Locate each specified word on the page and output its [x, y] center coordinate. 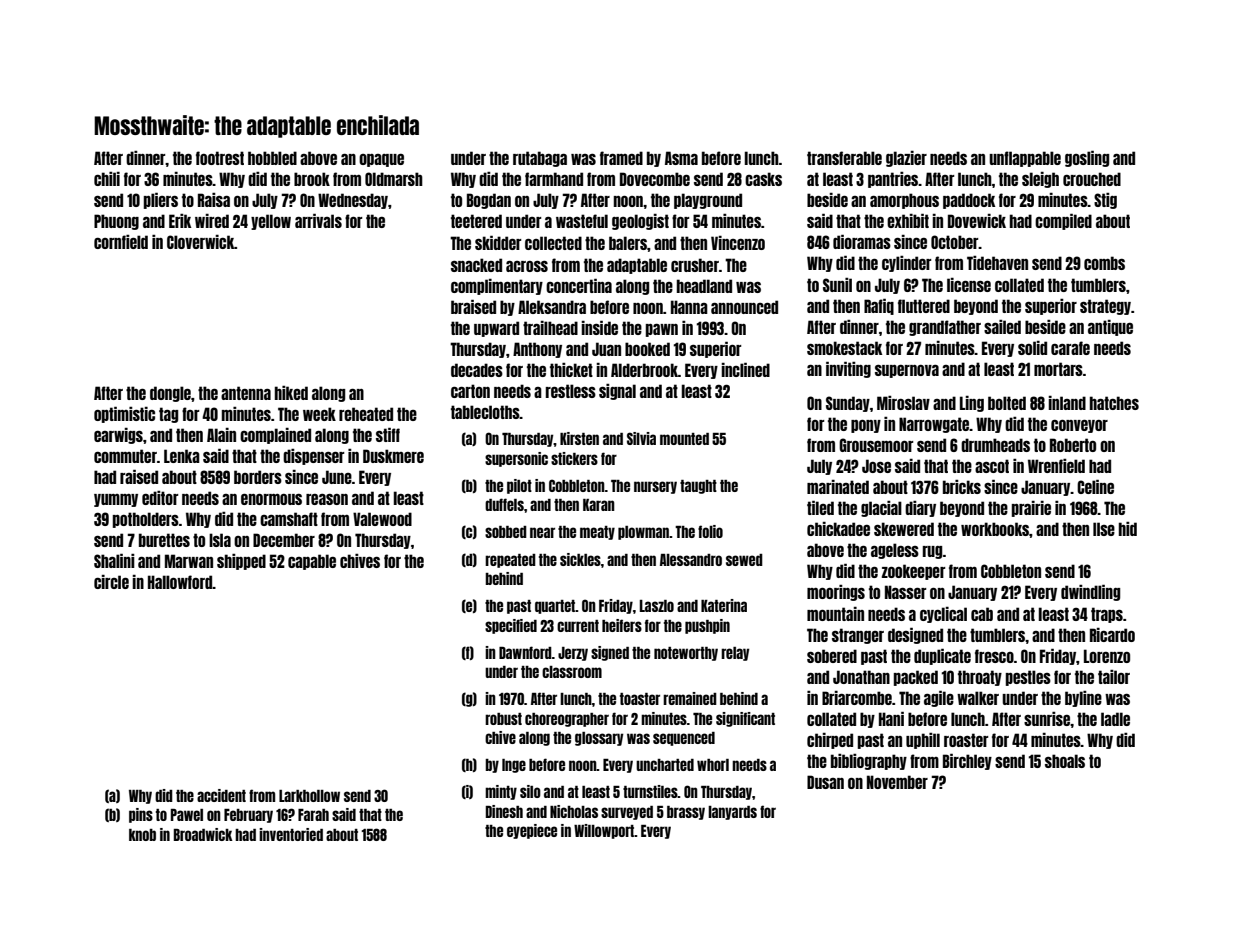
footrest [220, 158]
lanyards [732, 813]
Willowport [604, 831]
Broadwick [203, 834]
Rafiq [879, 306]
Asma [681, 158]
